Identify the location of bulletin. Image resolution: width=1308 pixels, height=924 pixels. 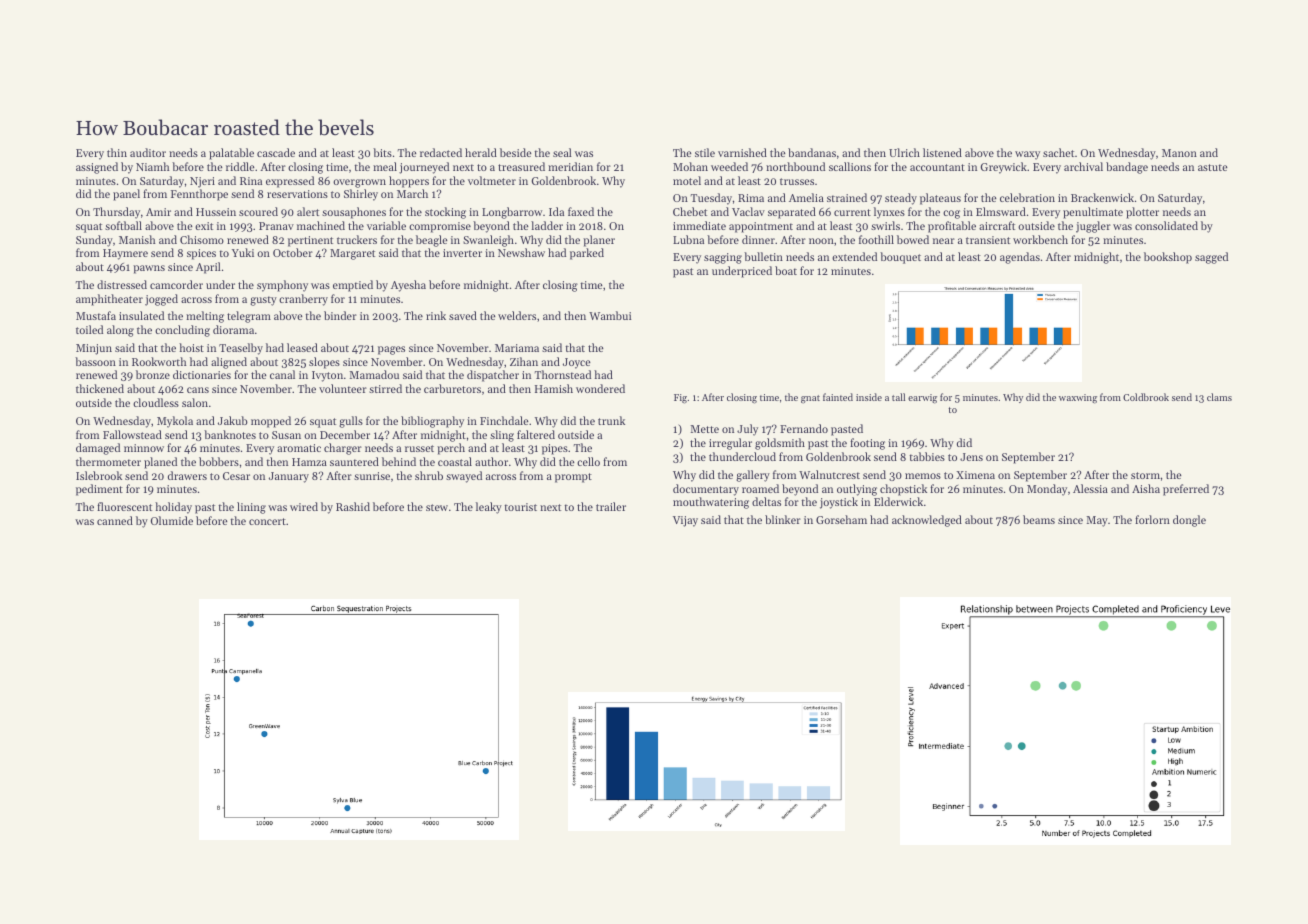
(763, 256).
